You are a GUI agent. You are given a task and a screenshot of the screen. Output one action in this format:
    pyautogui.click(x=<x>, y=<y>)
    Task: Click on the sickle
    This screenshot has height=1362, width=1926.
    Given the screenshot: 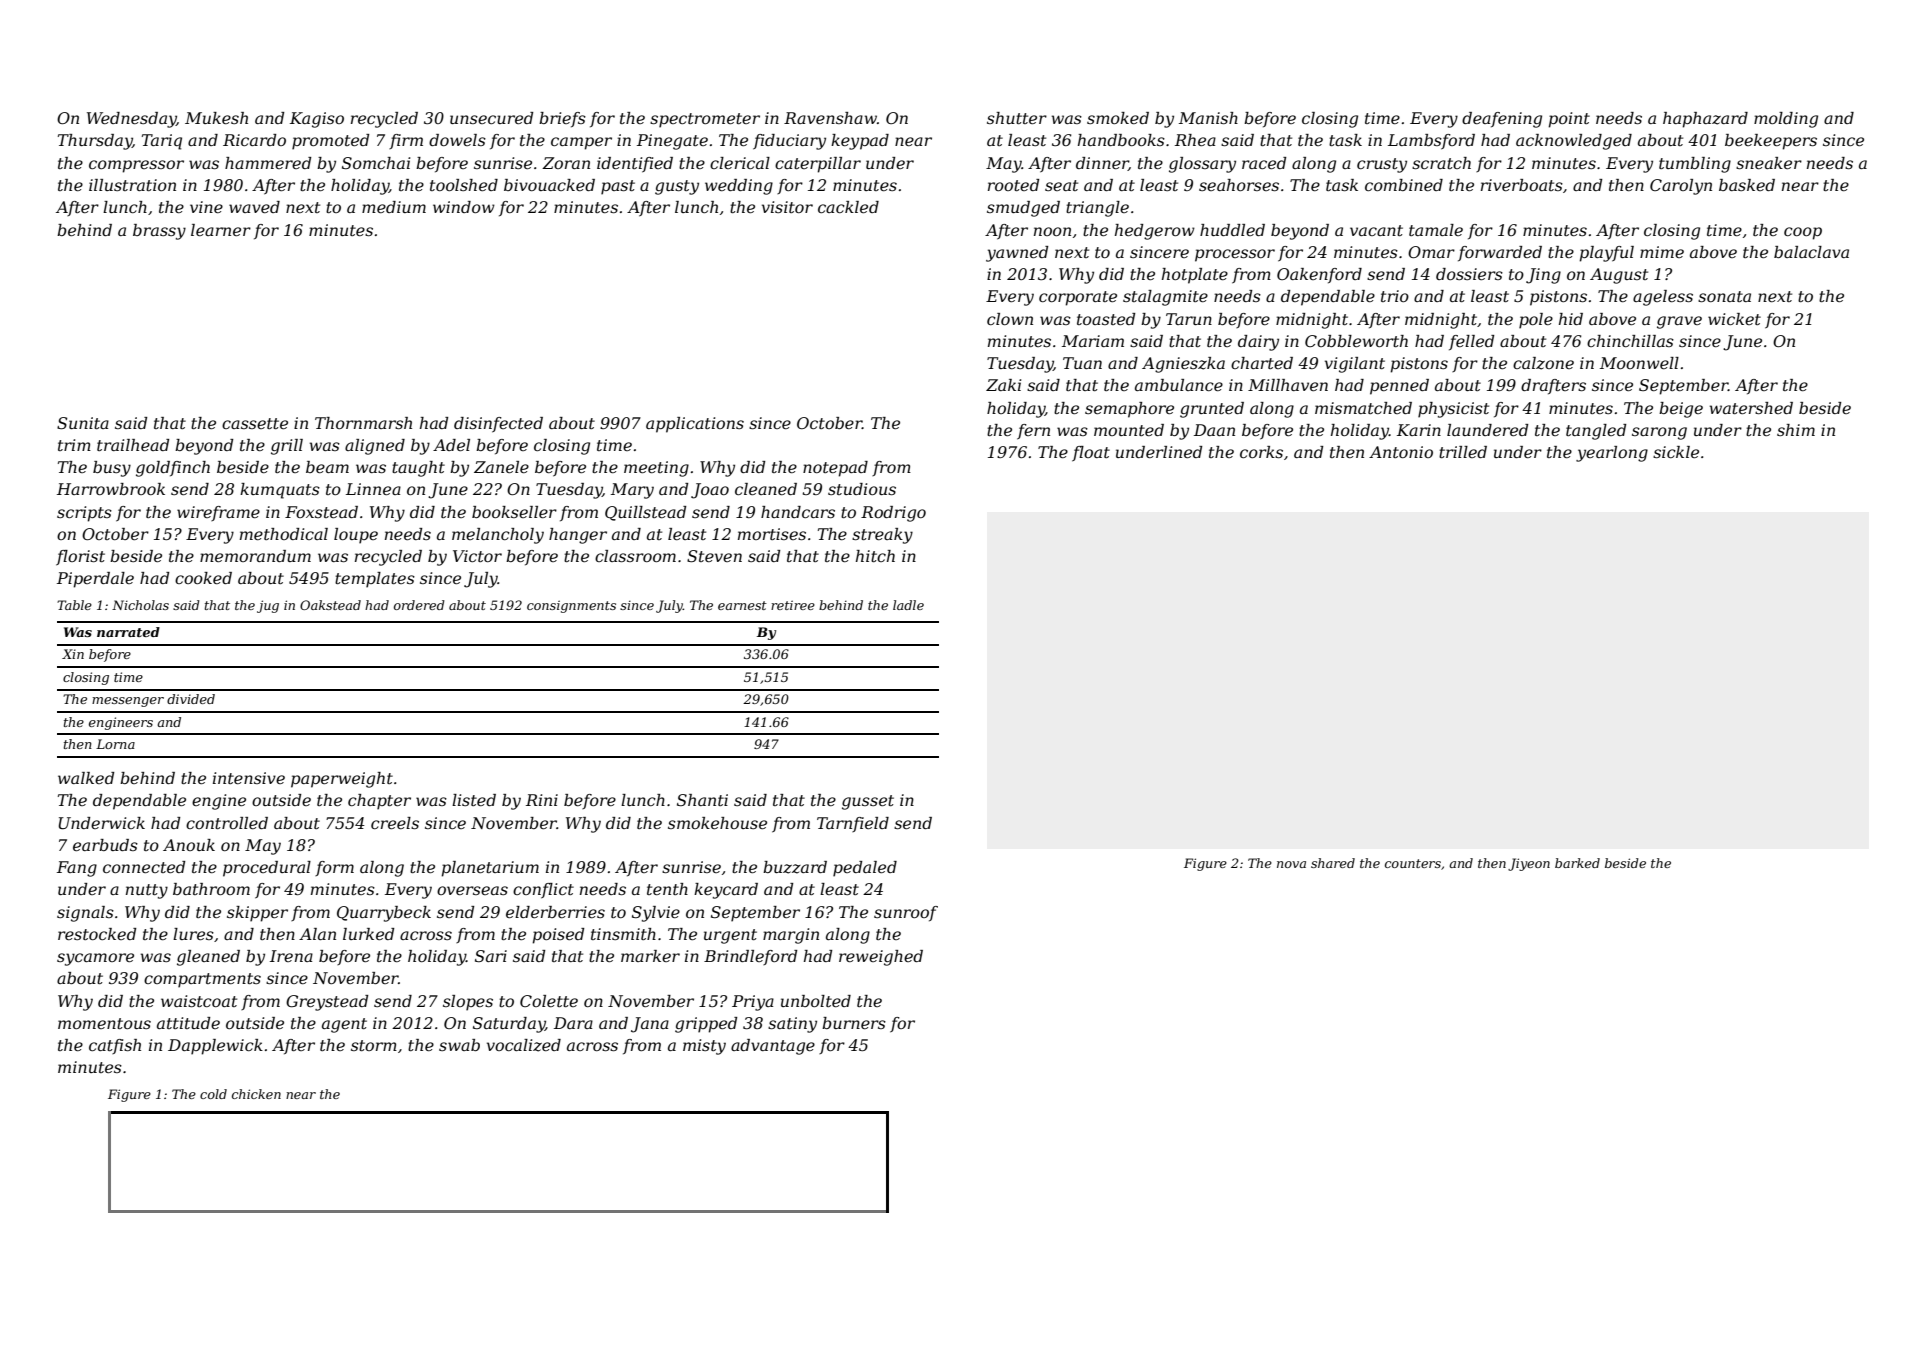 What is the action you would take?
    pyautogui.click(x=1676, y=452)
